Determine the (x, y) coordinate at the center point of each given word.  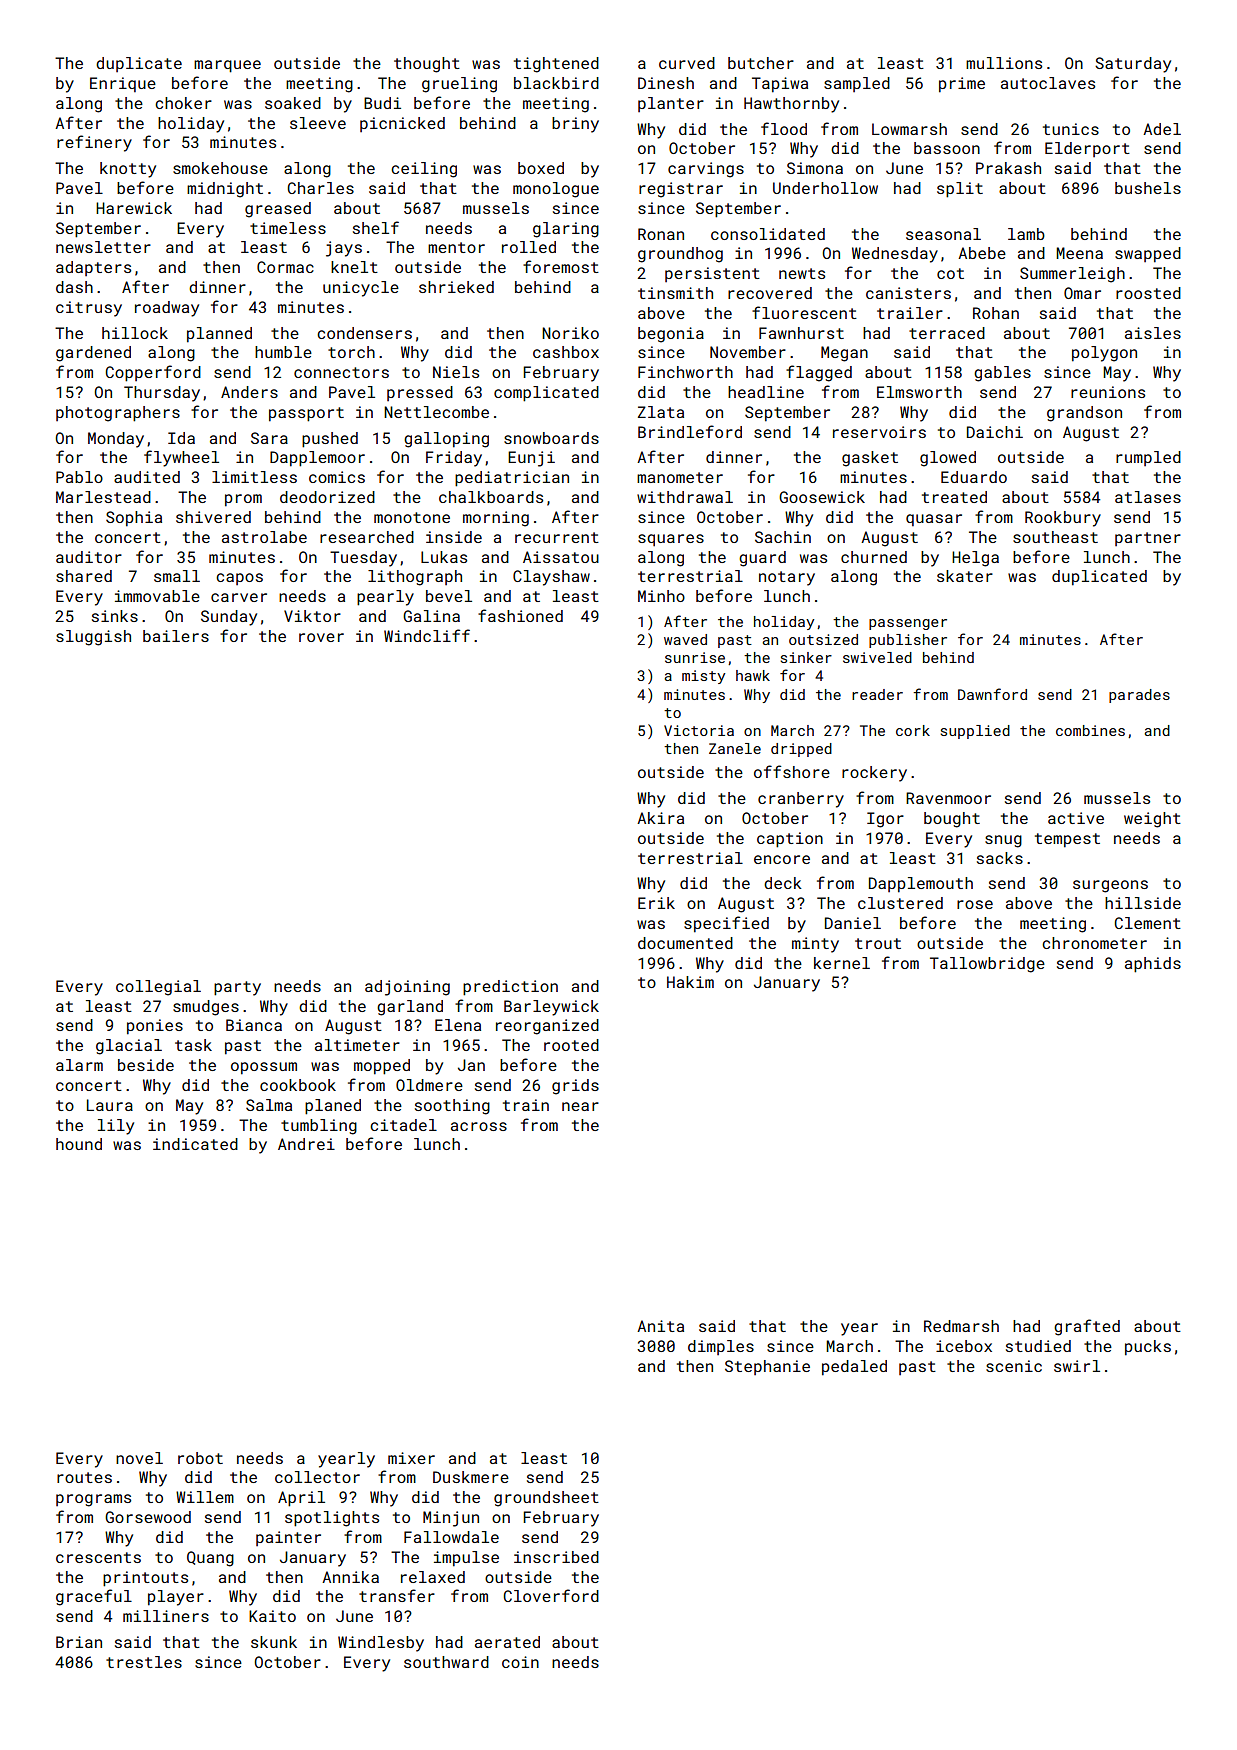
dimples (721, 1347)
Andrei (306, 1144)
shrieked (456, 287)
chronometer (1094, 943)
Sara (269, 438)
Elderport (1087, 149)
